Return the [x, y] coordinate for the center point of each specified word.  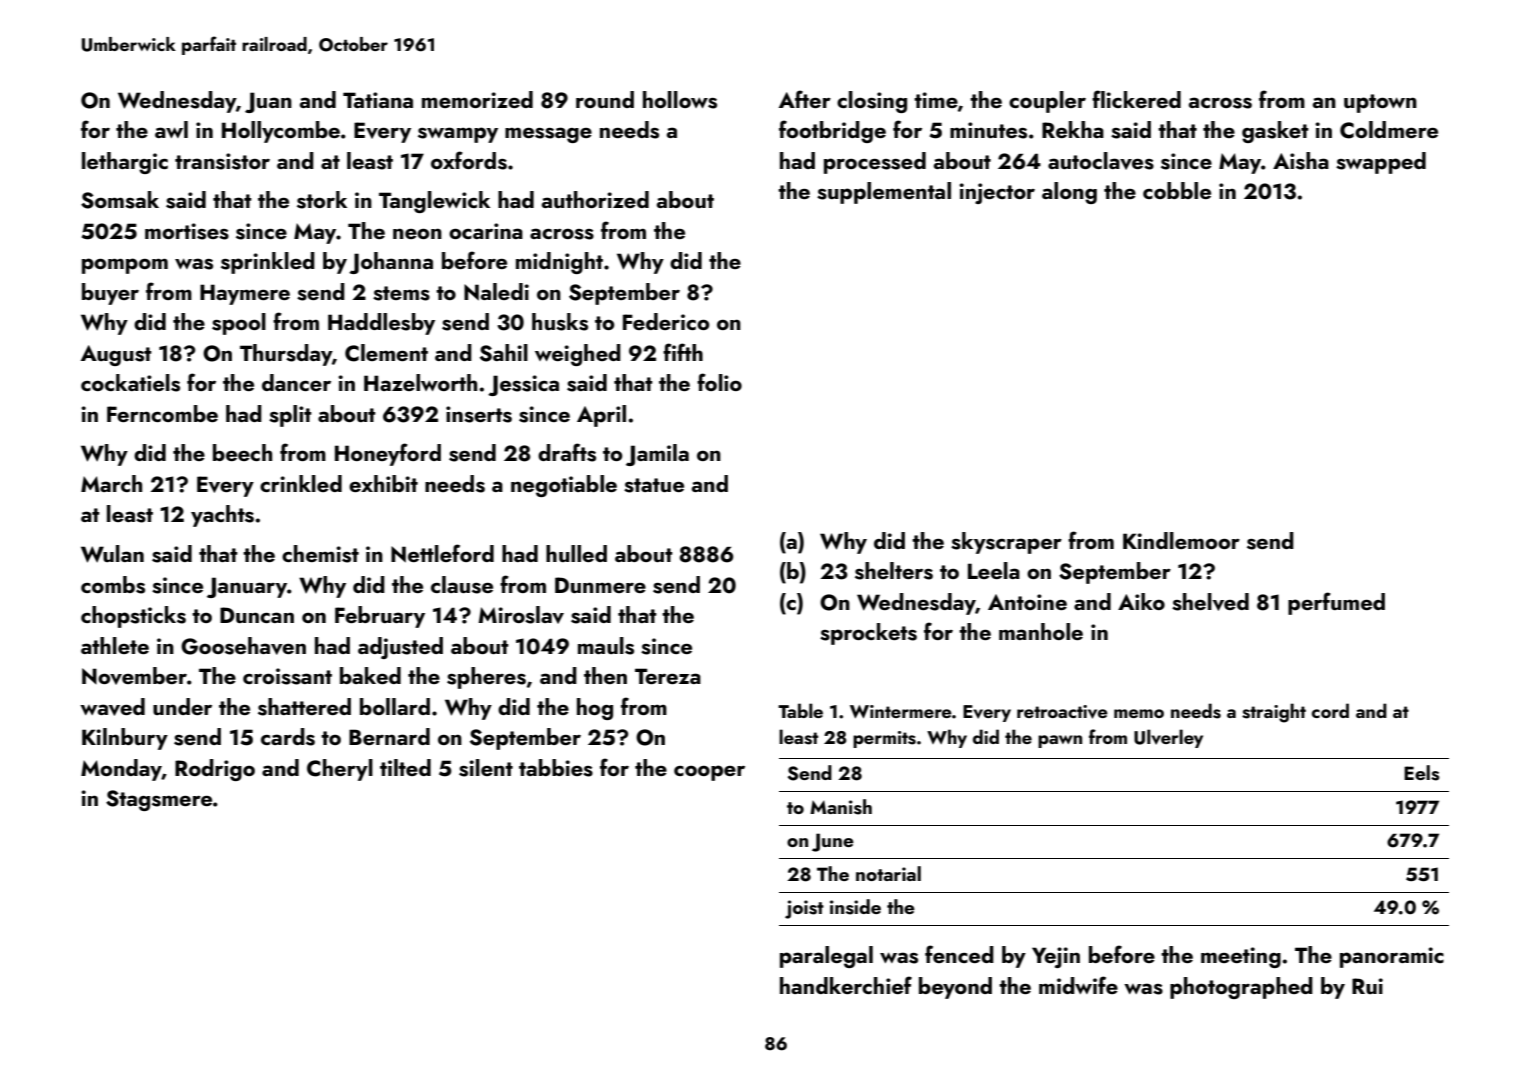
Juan [268, 102]
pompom [125, 266]
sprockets [868, 634]
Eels [1422, 773]
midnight [559, 263]
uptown [1380, 103]
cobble [1177, 190]
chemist [320, 554]
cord [1330, 710]
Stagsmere [159, 800]
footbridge [832, 131]
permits [884, 739]
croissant [287, 676]
